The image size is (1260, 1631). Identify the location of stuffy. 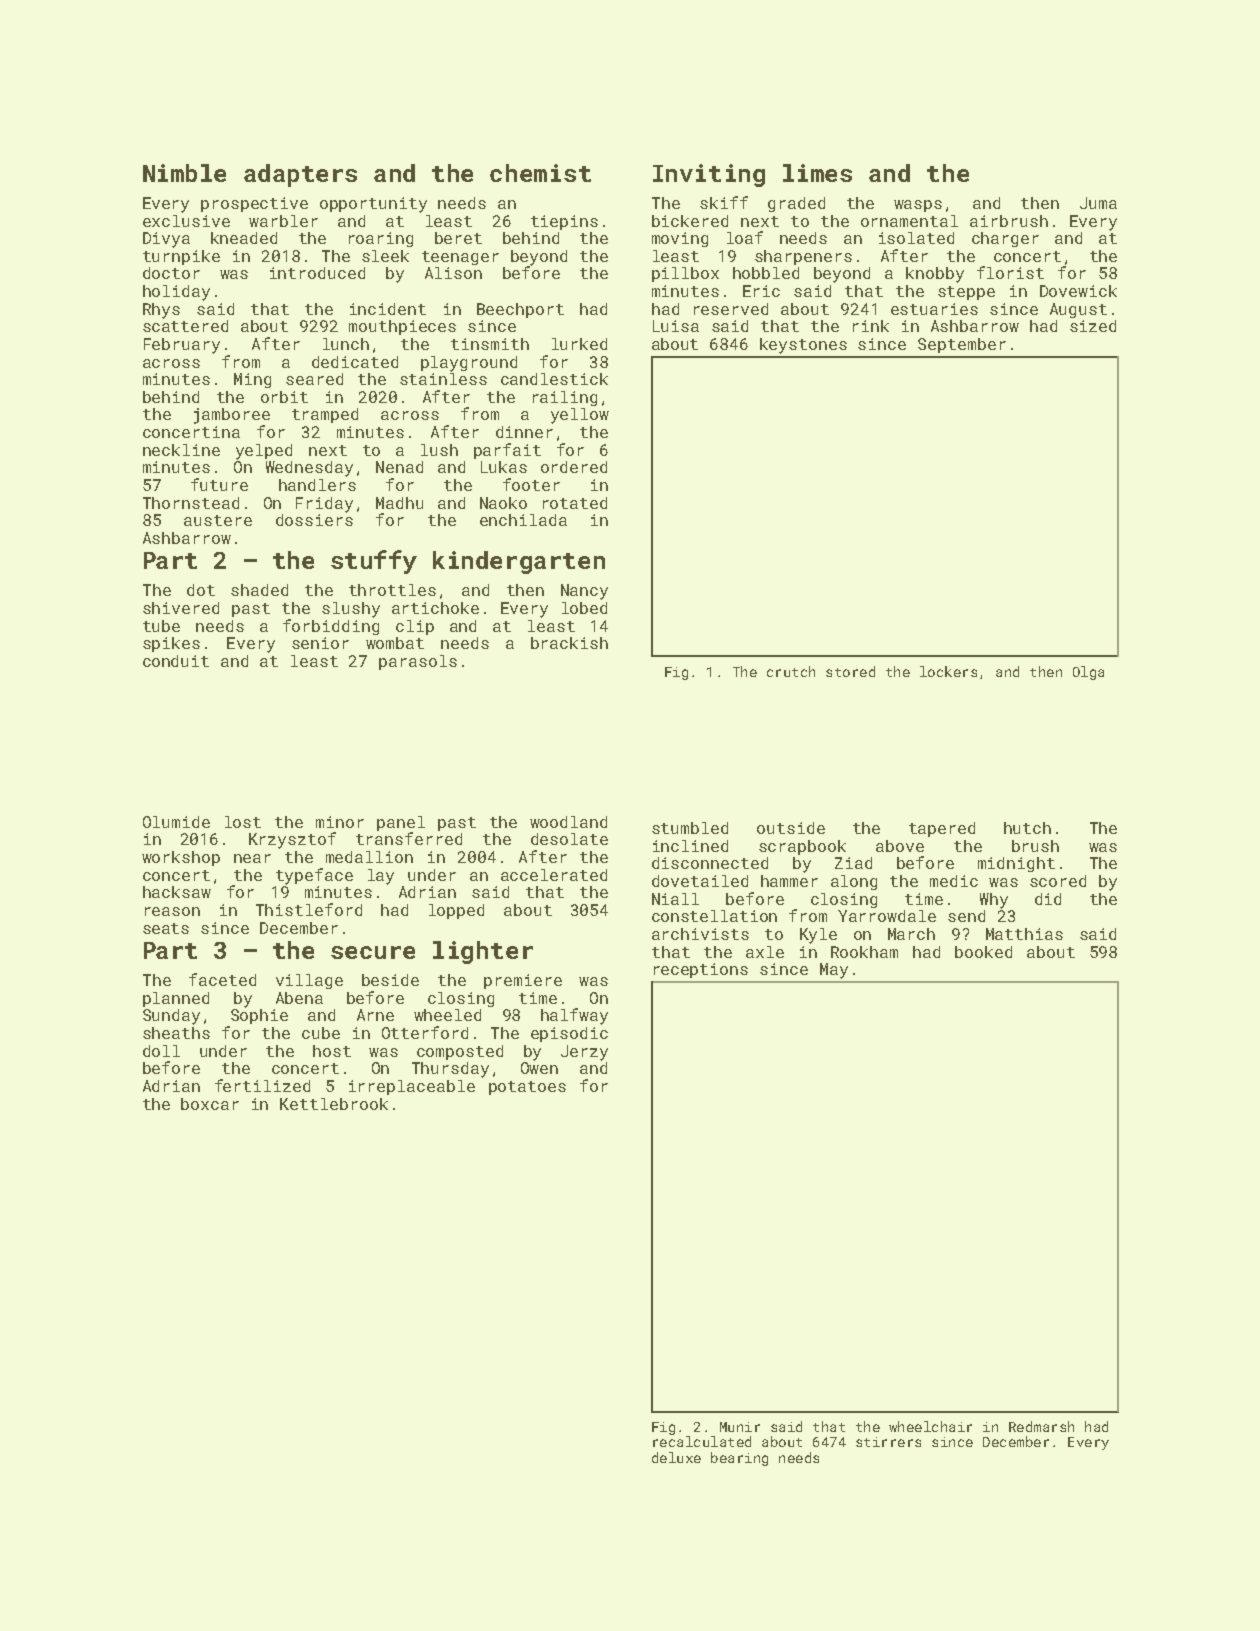
(374, 562).
